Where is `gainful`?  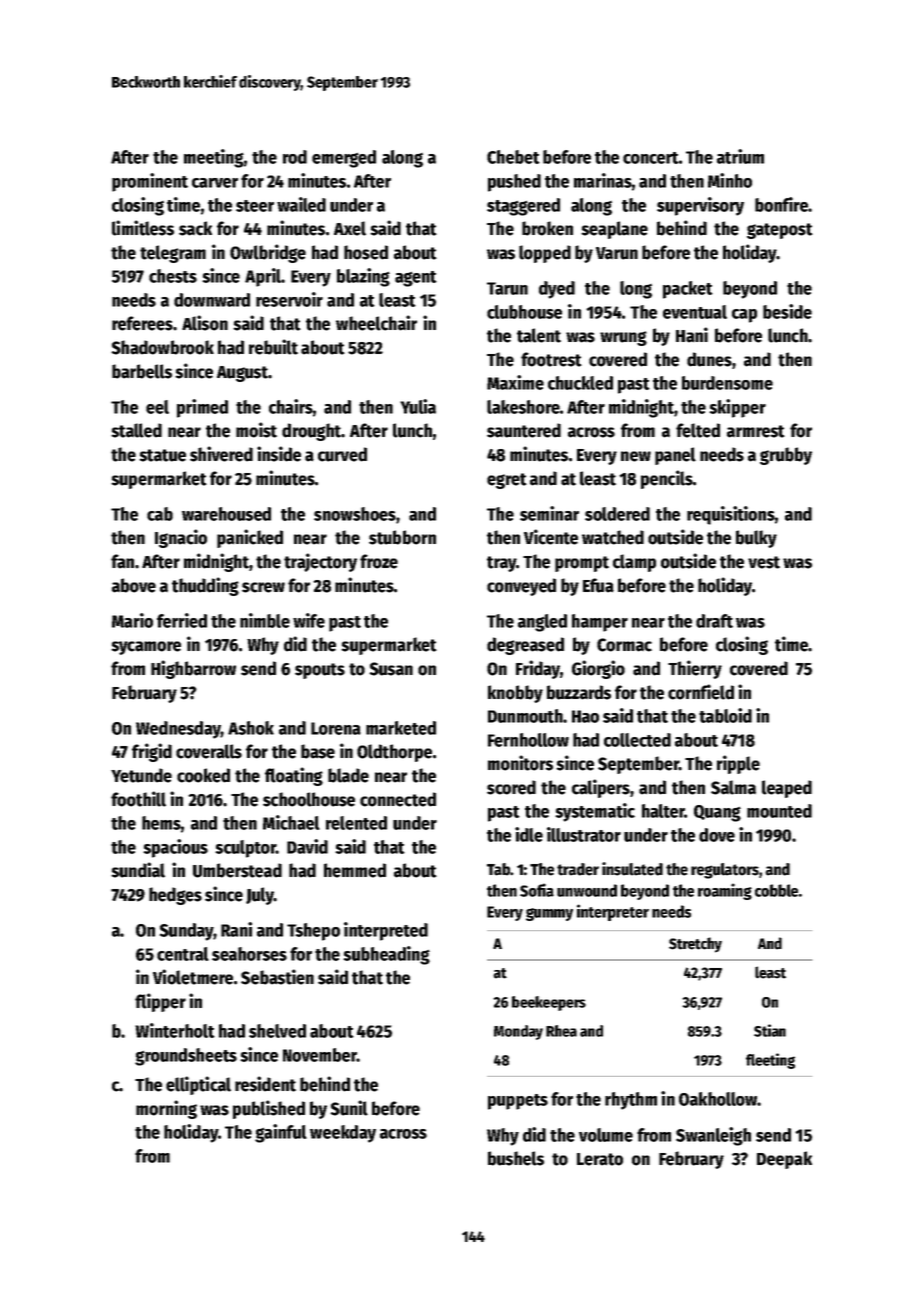 gainful is located at coordinates (281, 1133).
